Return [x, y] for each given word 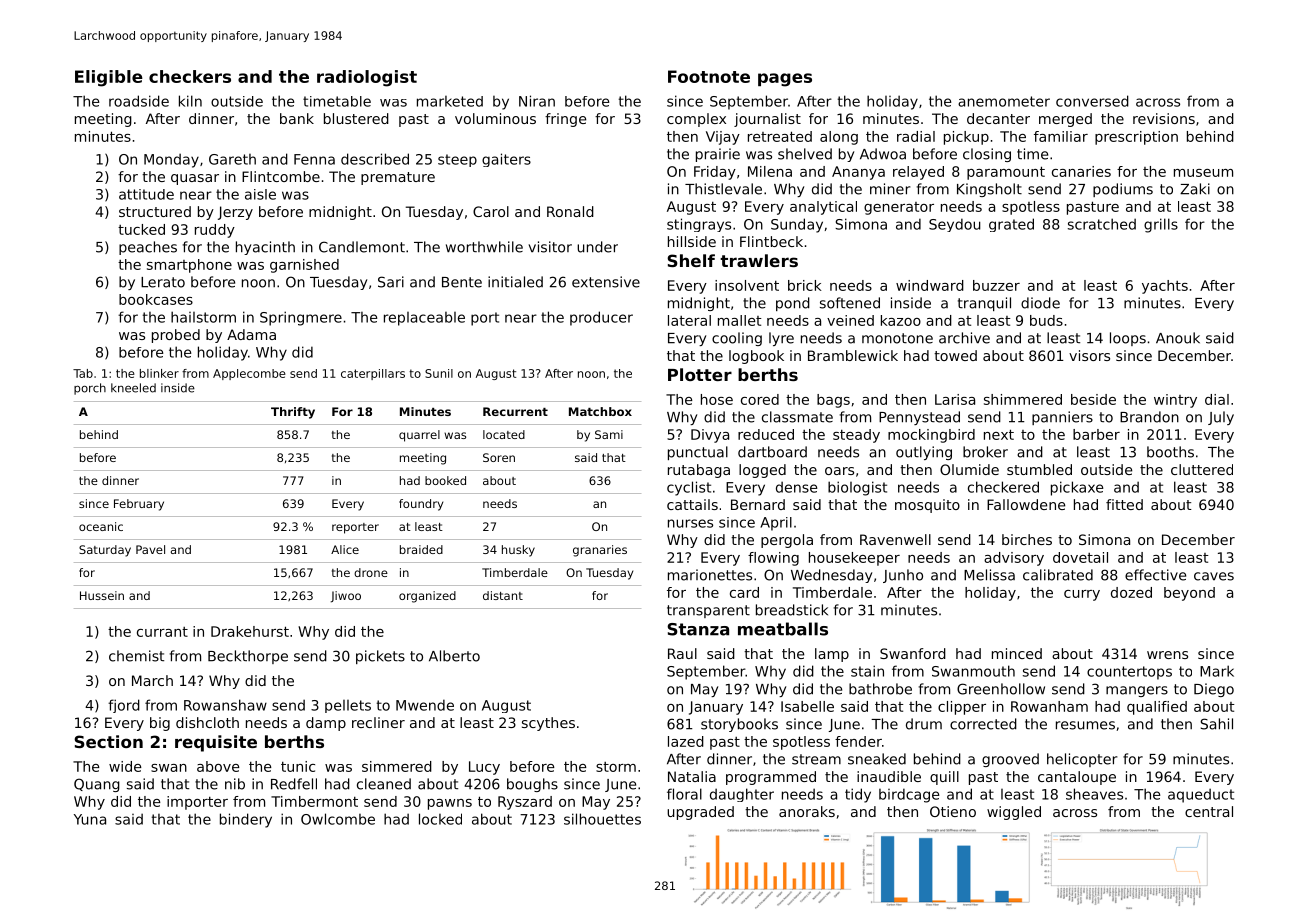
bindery [246, 820]
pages [785, 80]
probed [176, 336]
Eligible [109, 78]
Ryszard [525, 803]
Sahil [1216, 724]
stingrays [699, 225]
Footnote [709, 76]
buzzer [996, 285]
